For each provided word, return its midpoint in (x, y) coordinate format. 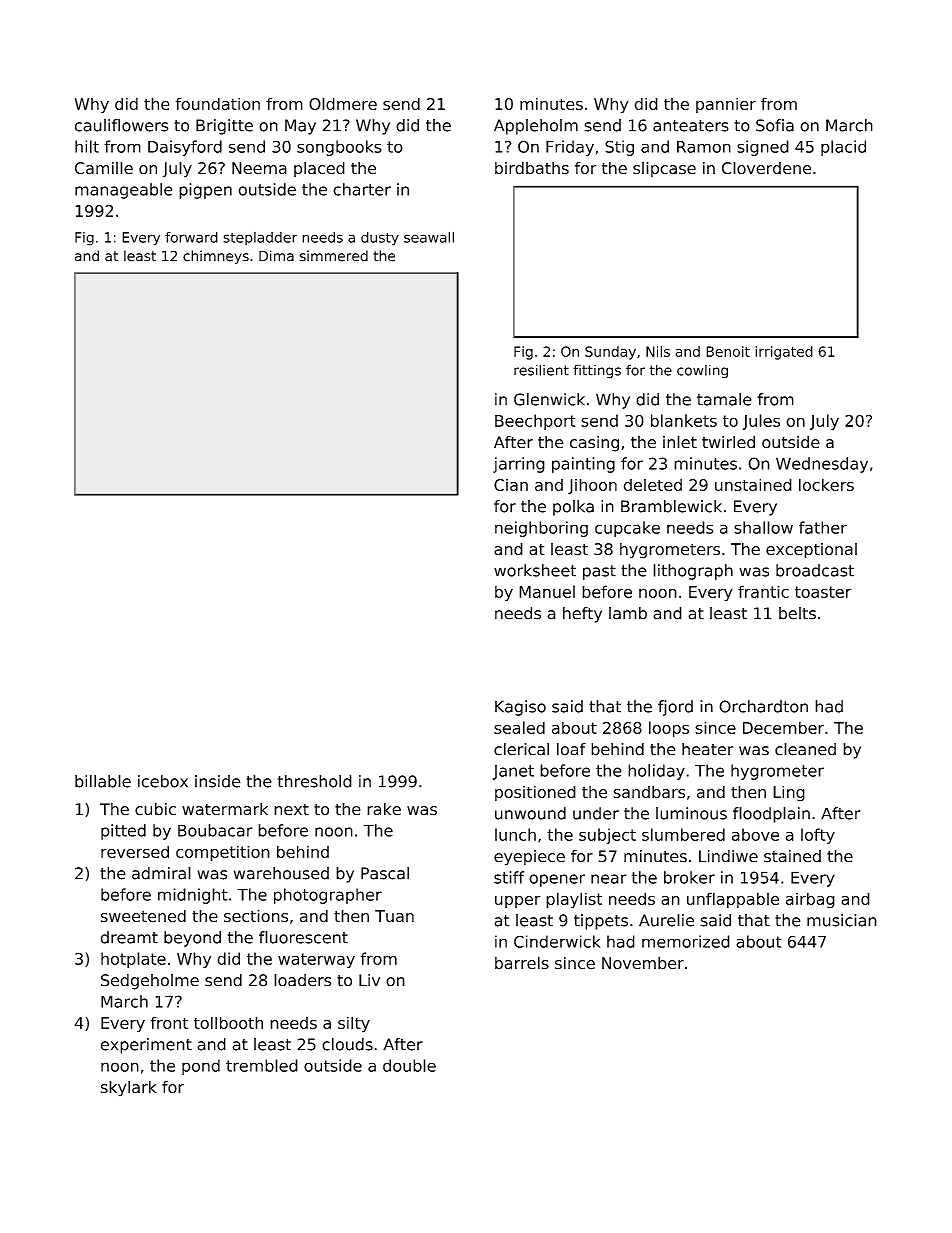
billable (103, 781)
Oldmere (343, 103)
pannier (726, 105)
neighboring (541, 529)
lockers (826, 484)
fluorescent (303, 937)
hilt (87, 146)
